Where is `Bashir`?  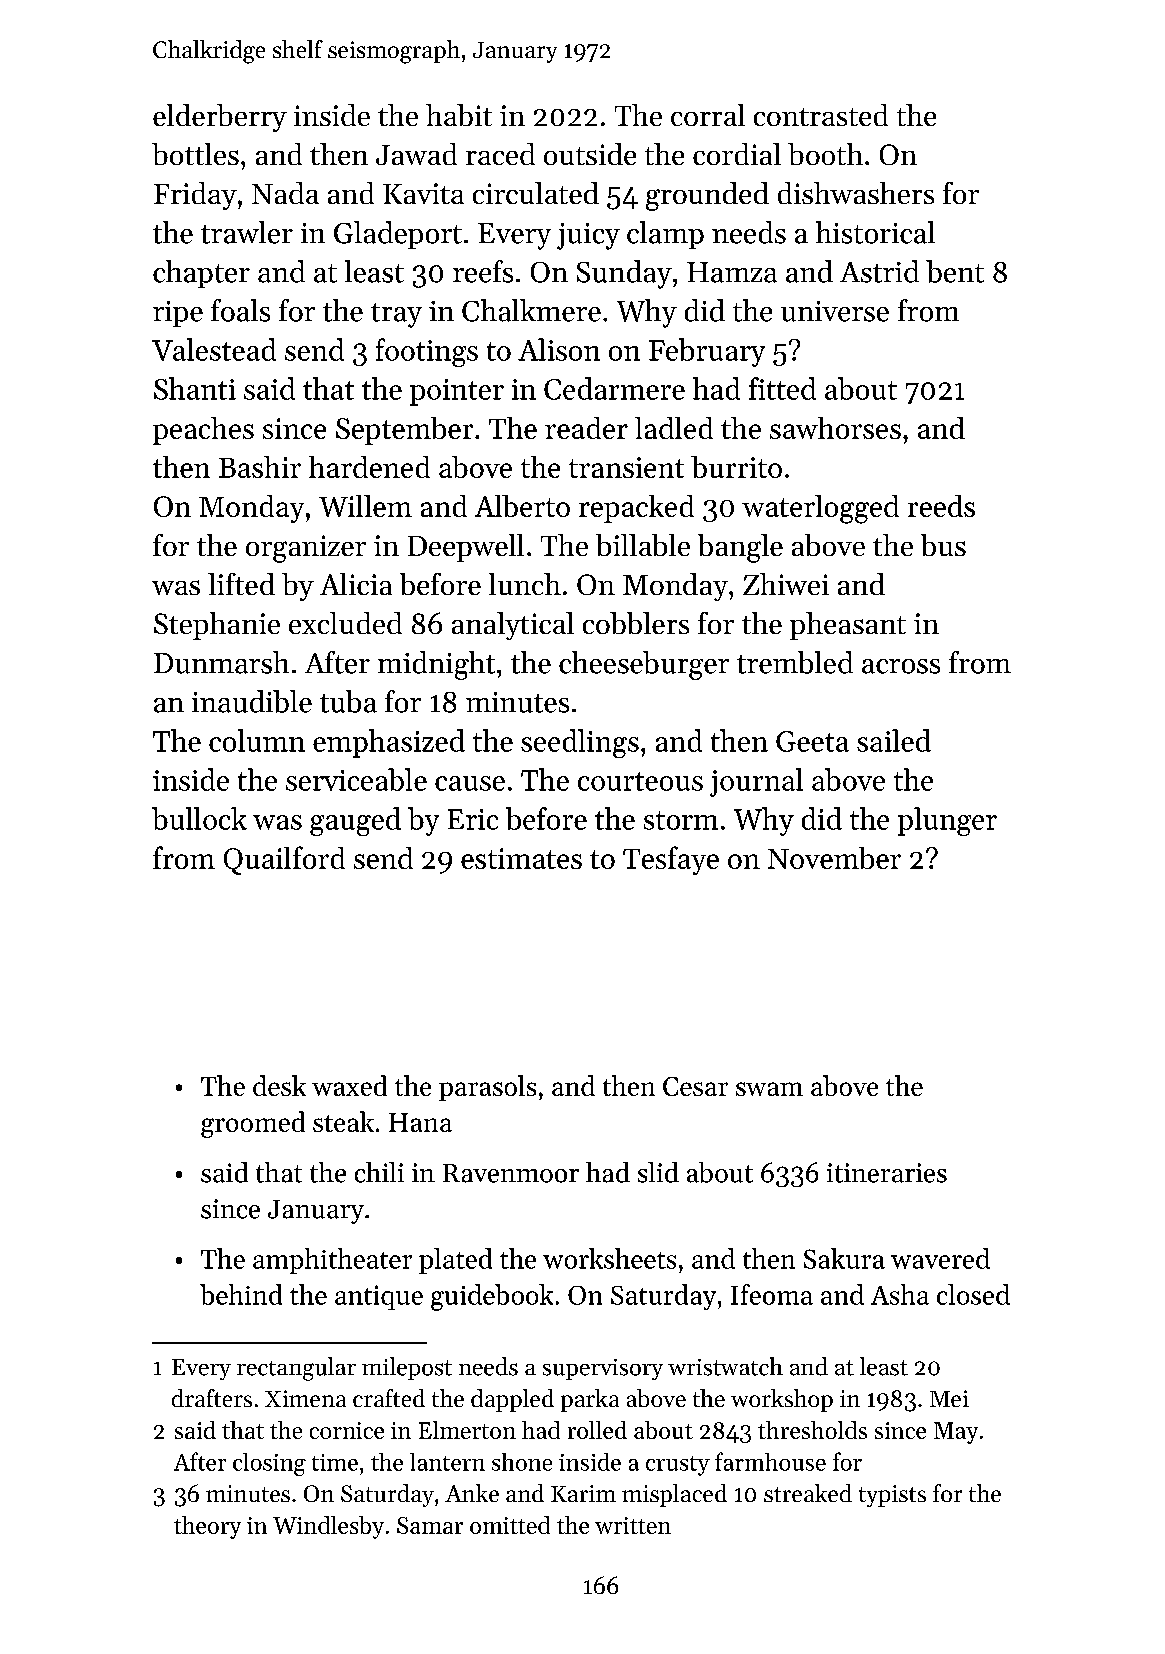 Bashir is located at coordinates (260, 467).
